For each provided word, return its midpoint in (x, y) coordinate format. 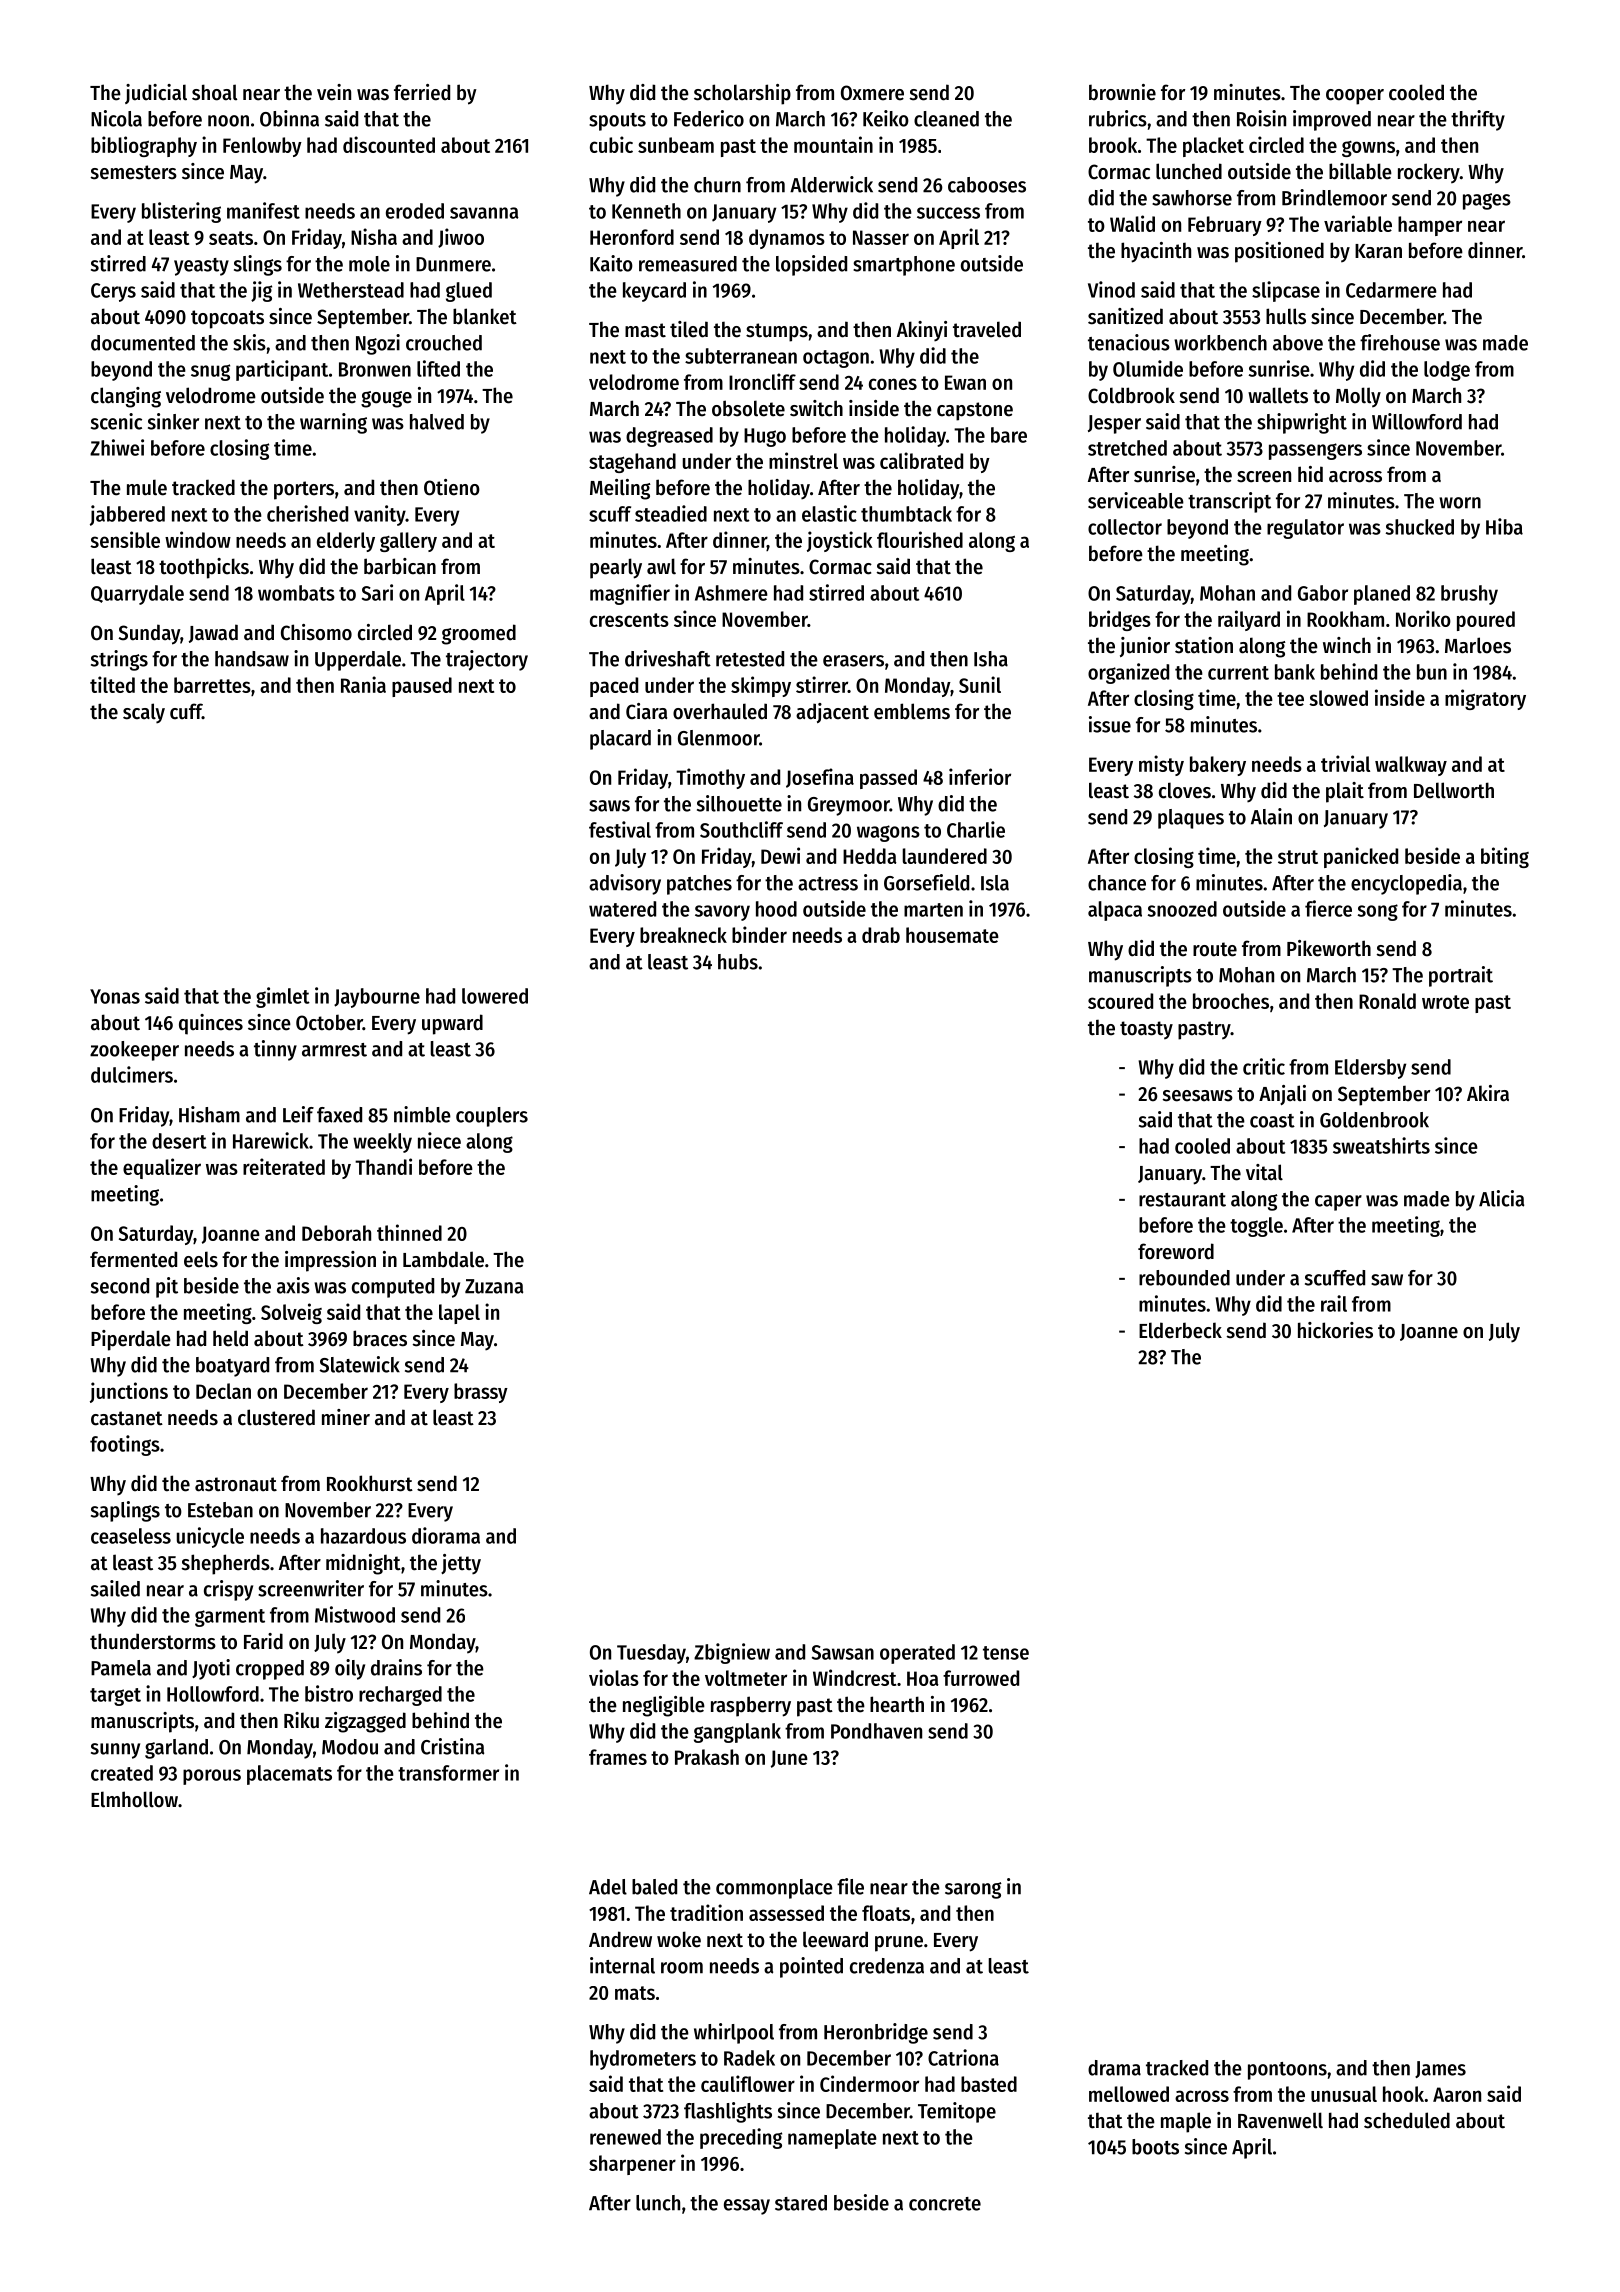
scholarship (742, 94)
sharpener (632, 2165)
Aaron (1457, 2094)
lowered (495, 996)
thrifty (1478, 120)
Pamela (121, 1668)
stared (801, 2203)
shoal (214, 92)
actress (828, 884)
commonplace (774, 1889)
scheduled (1407, 2120)
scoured (1120, 1001)
